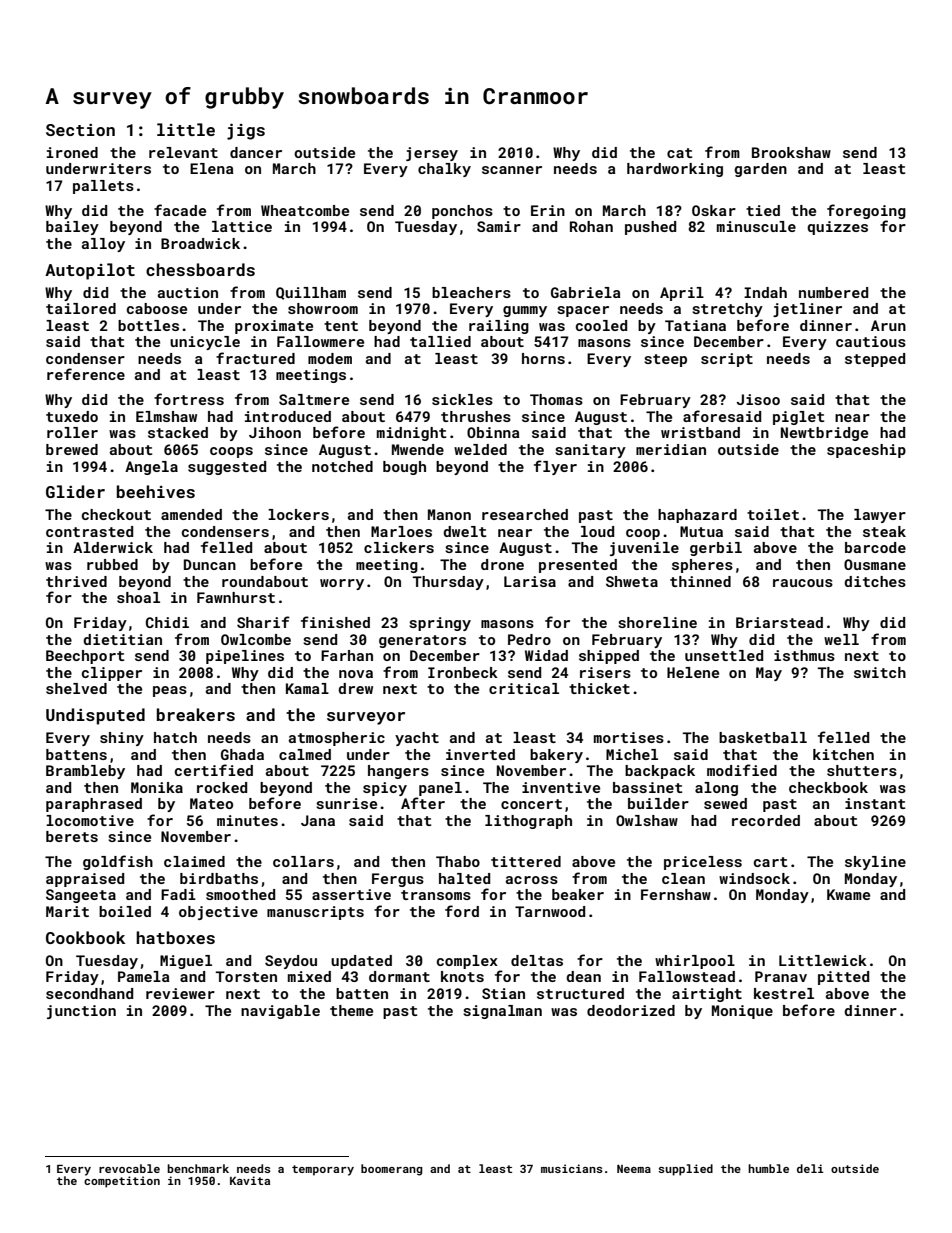 The width and height of the screenshot is (952, 1233). Describe the element at coordinates (810, 1168) in the screenshot. I see `deli` at that location.
